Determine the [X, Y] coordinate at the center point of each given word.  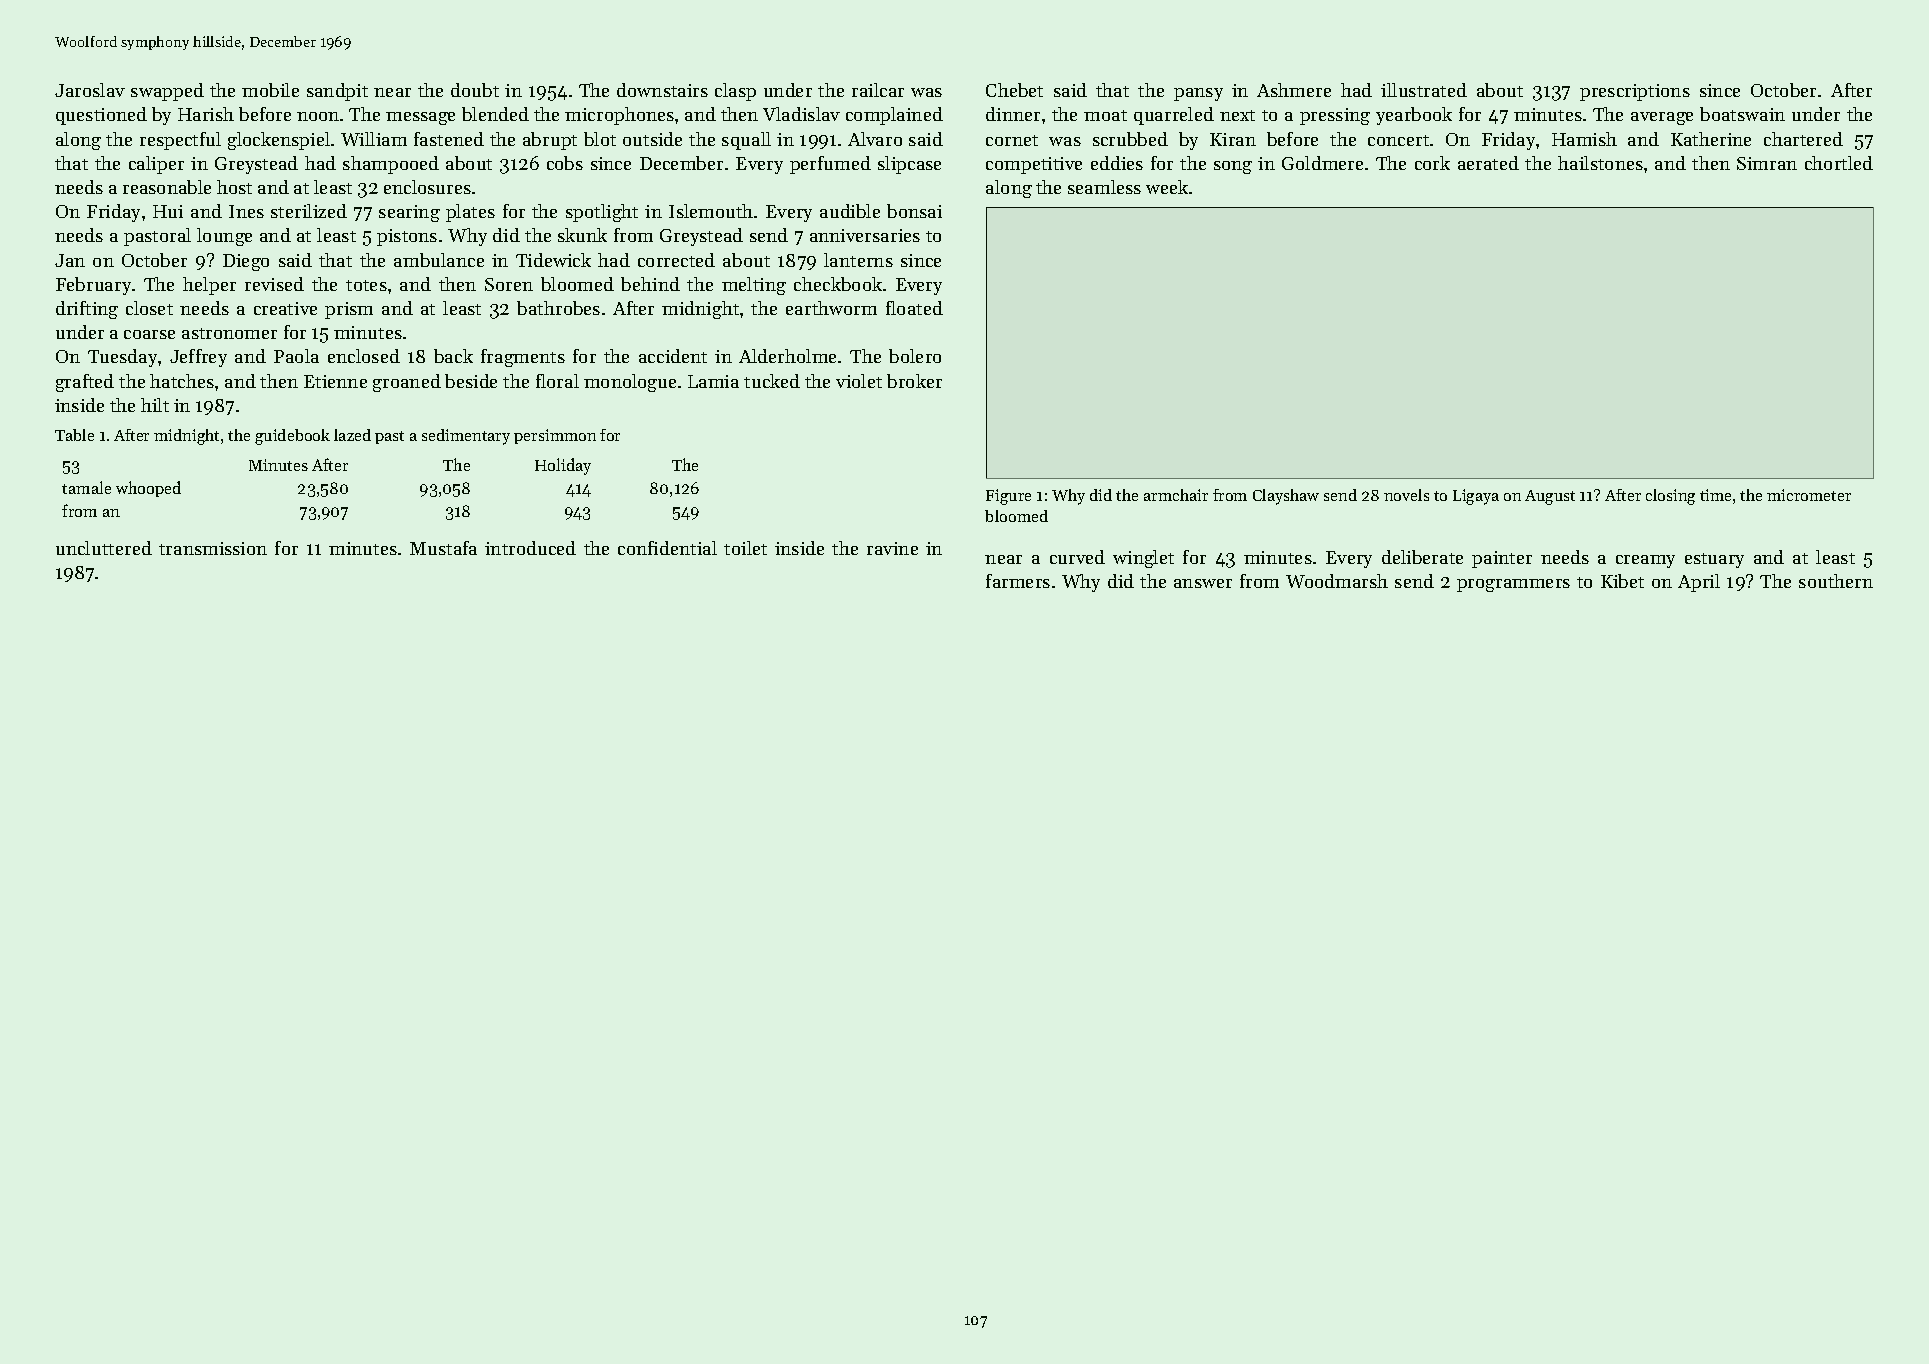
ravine [892, 548]
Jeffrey [198, 358]
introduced [530, 548]
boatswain [1742, 114]
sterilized [309, 211]
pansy [1198, 94]
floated [914, 308]
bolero [915, 356]
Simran [1767, 163]
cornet [1012, 140]
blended [495, 114]
